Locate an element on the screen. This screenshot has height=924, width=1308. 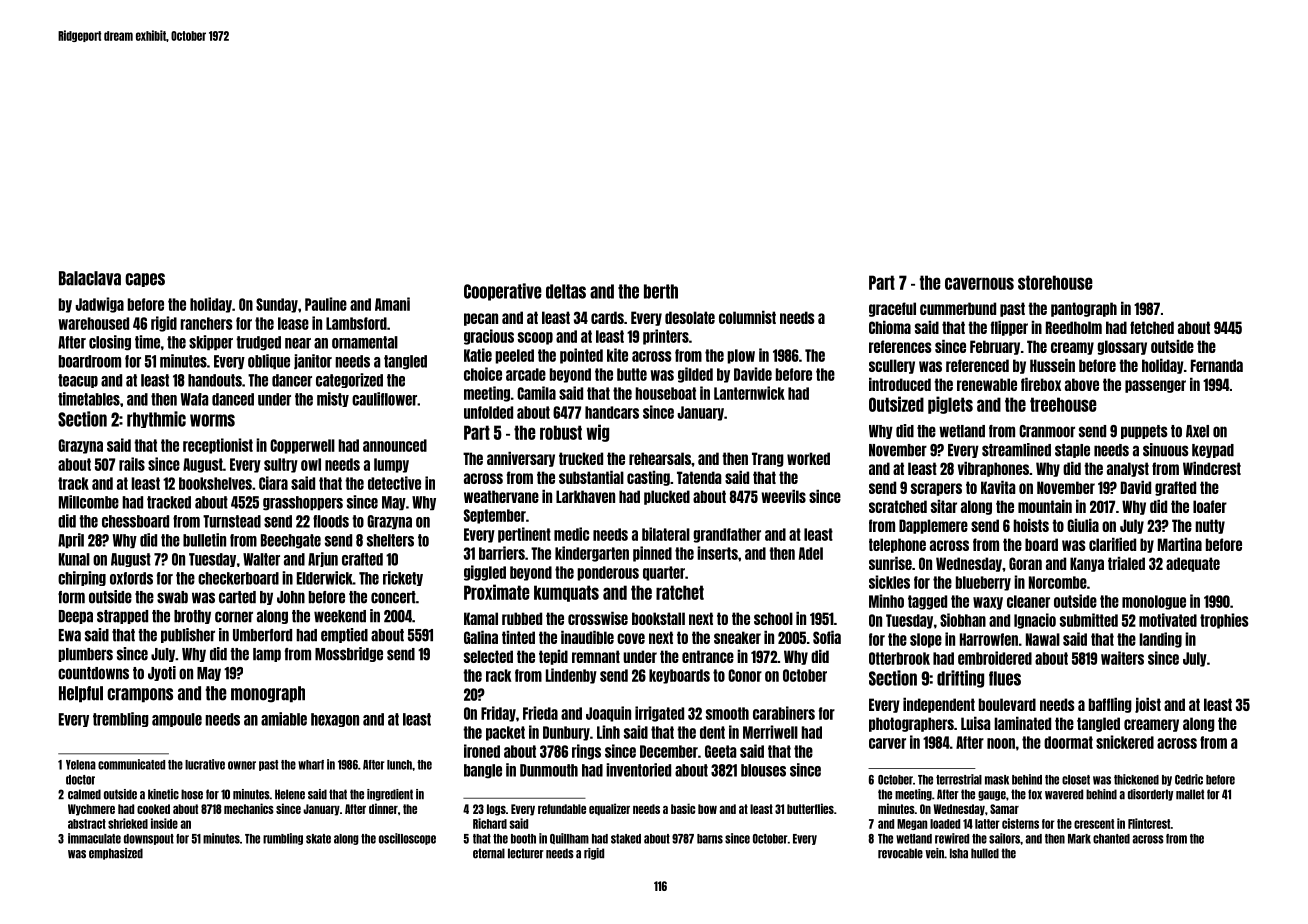
casting is located at coordinates (648, 478).
